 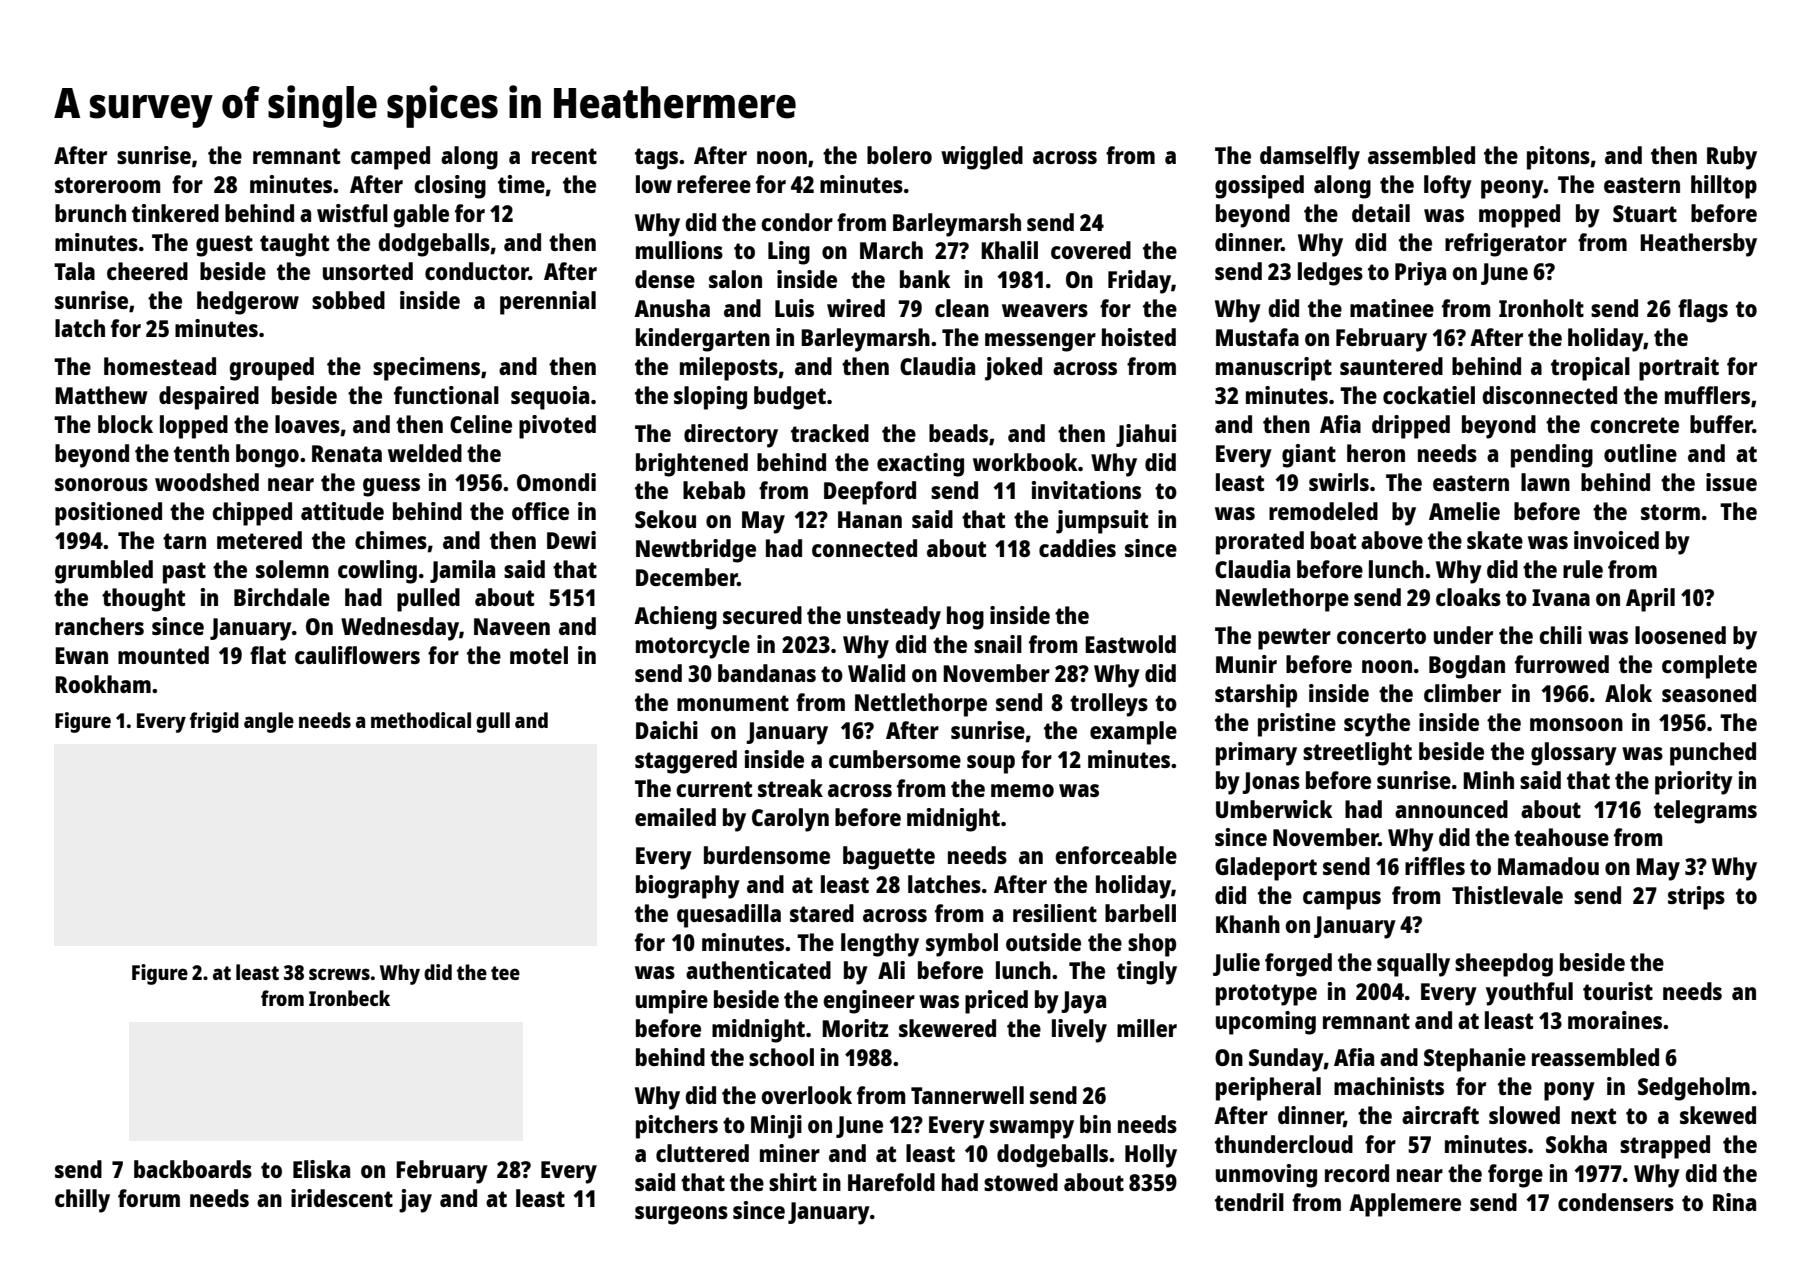 What do you see at coordinates (391, 540) in the image?
I see `chimes` at bounding box center [391, 540].
